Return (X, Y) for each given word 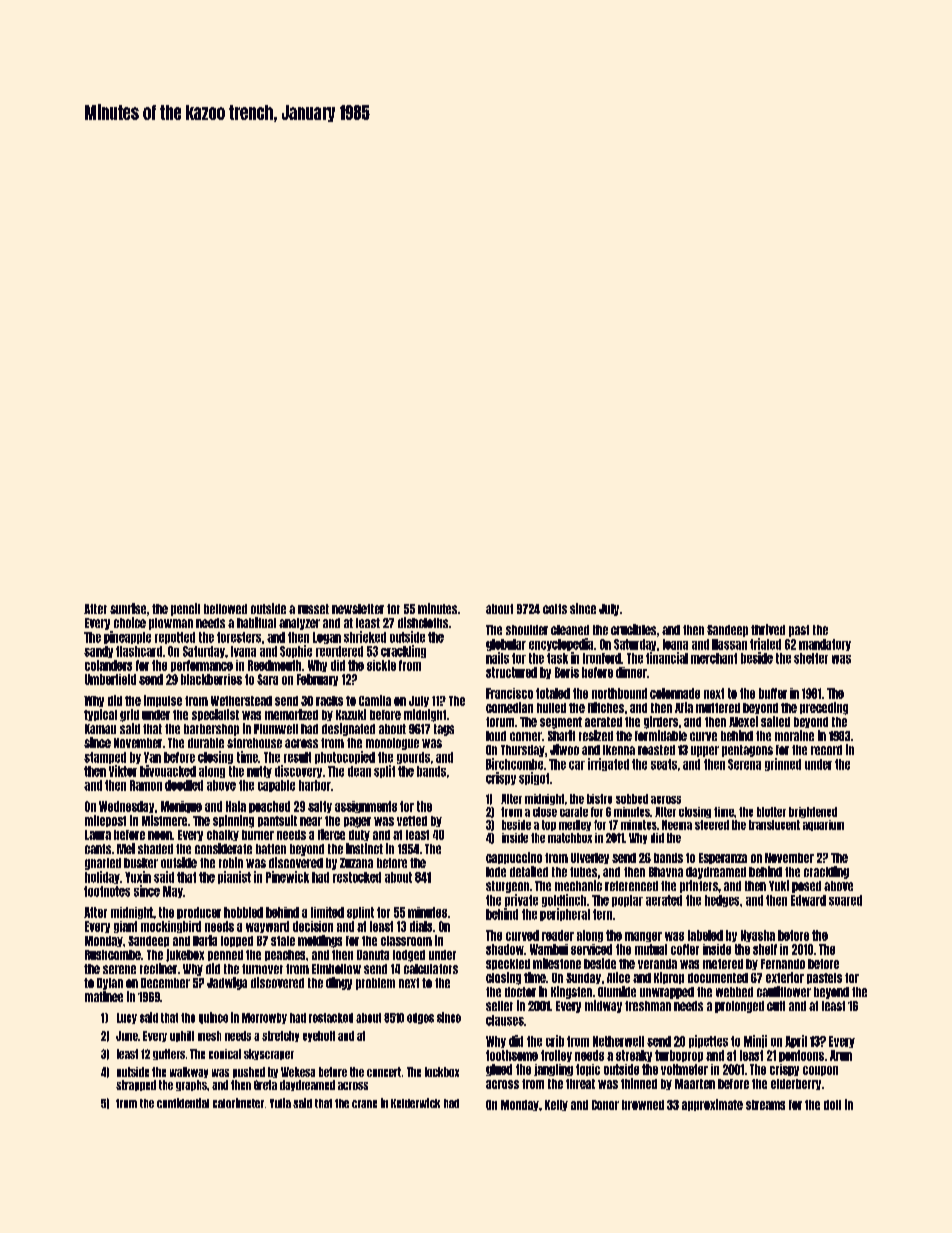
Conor (605, 1105)
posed (806, 887)
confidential (183, 1103)
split (384, 771)
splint (360, 913)
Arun (841, 1055)
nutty (259, 772)
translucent (774, 825)
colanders (108, 665)
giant (125, 927)
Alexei (743, 721)
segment (561, 723)
